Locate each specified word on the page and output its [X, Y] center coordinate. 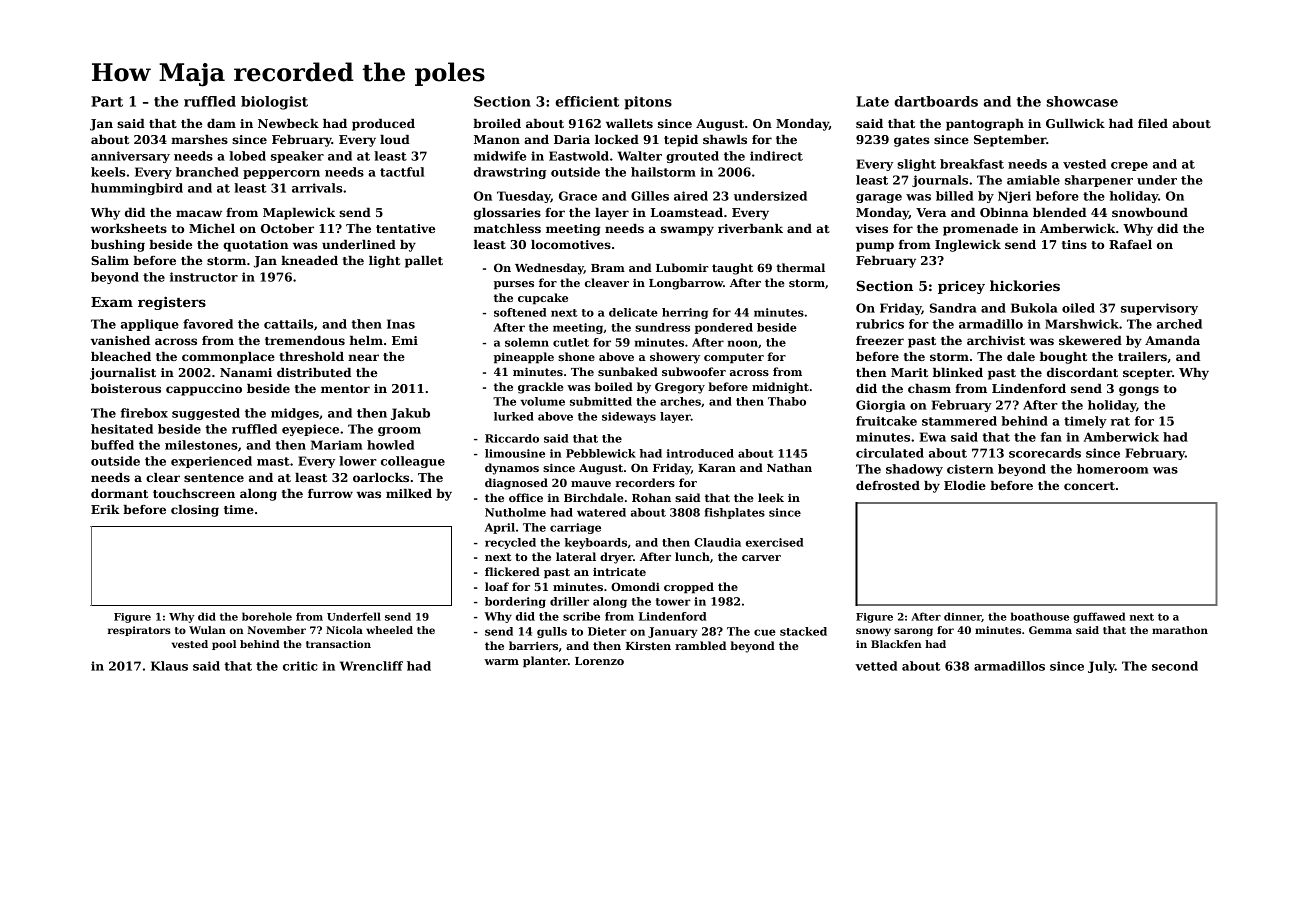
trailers [1142, 356]
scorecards [1045, 453]
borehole [267, 616]
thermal [800, 267]
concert [1089, 486]
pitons [648, 103]
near [363, 357]
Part [107, 101]
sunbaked [628, 371]
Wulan [207, 630]
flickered [512, 571]
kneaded [309, 260]
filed [1153, 123]
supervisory [1159, 309]
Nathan [789, 467]
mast [273, 461]
